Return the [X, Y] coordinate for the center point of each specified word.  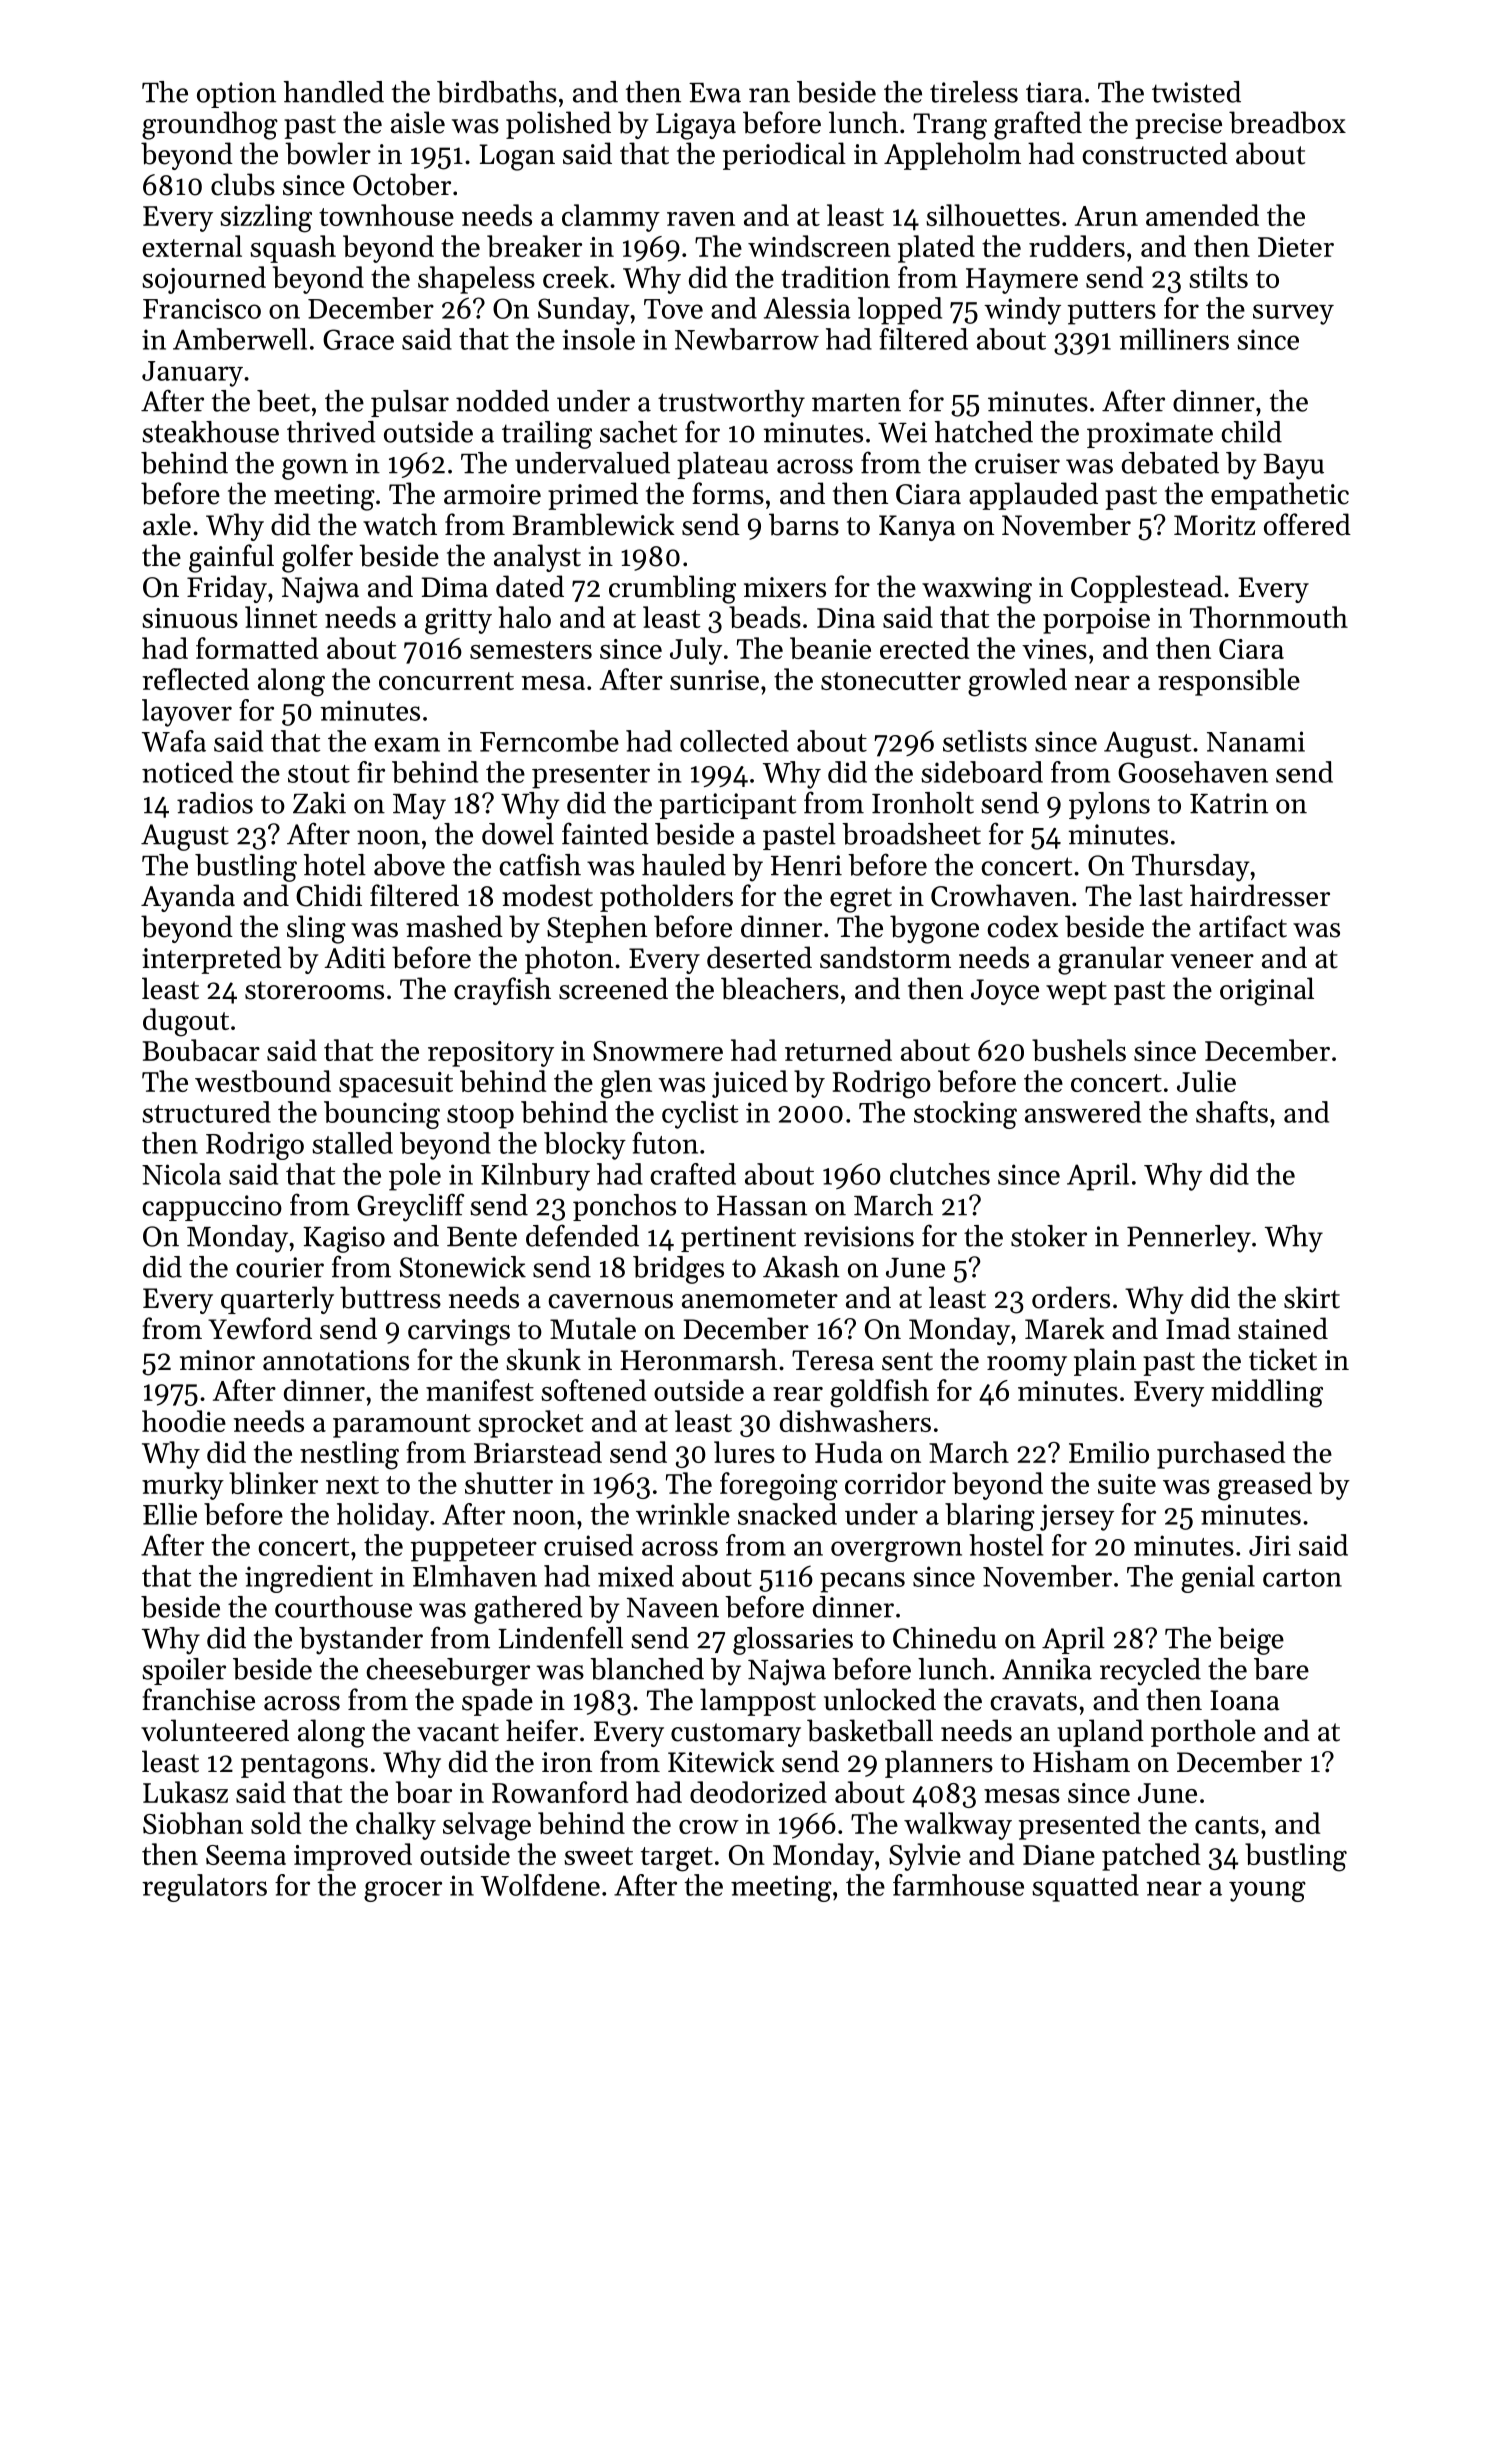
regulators [204, 1888]
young [1267, 1891]
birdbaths [497, 92]
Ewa [715, 93]
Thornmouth [1269, 617]
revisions [859, 1236]
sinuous [190, 618]
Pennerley [1189, 1239]
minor [217, 1360]
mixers [785, 587]
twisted [1196, 92]
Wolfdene [540, 1885]
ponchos [624, 1207]
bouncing [382, 1115]
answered [1083, 1112]
